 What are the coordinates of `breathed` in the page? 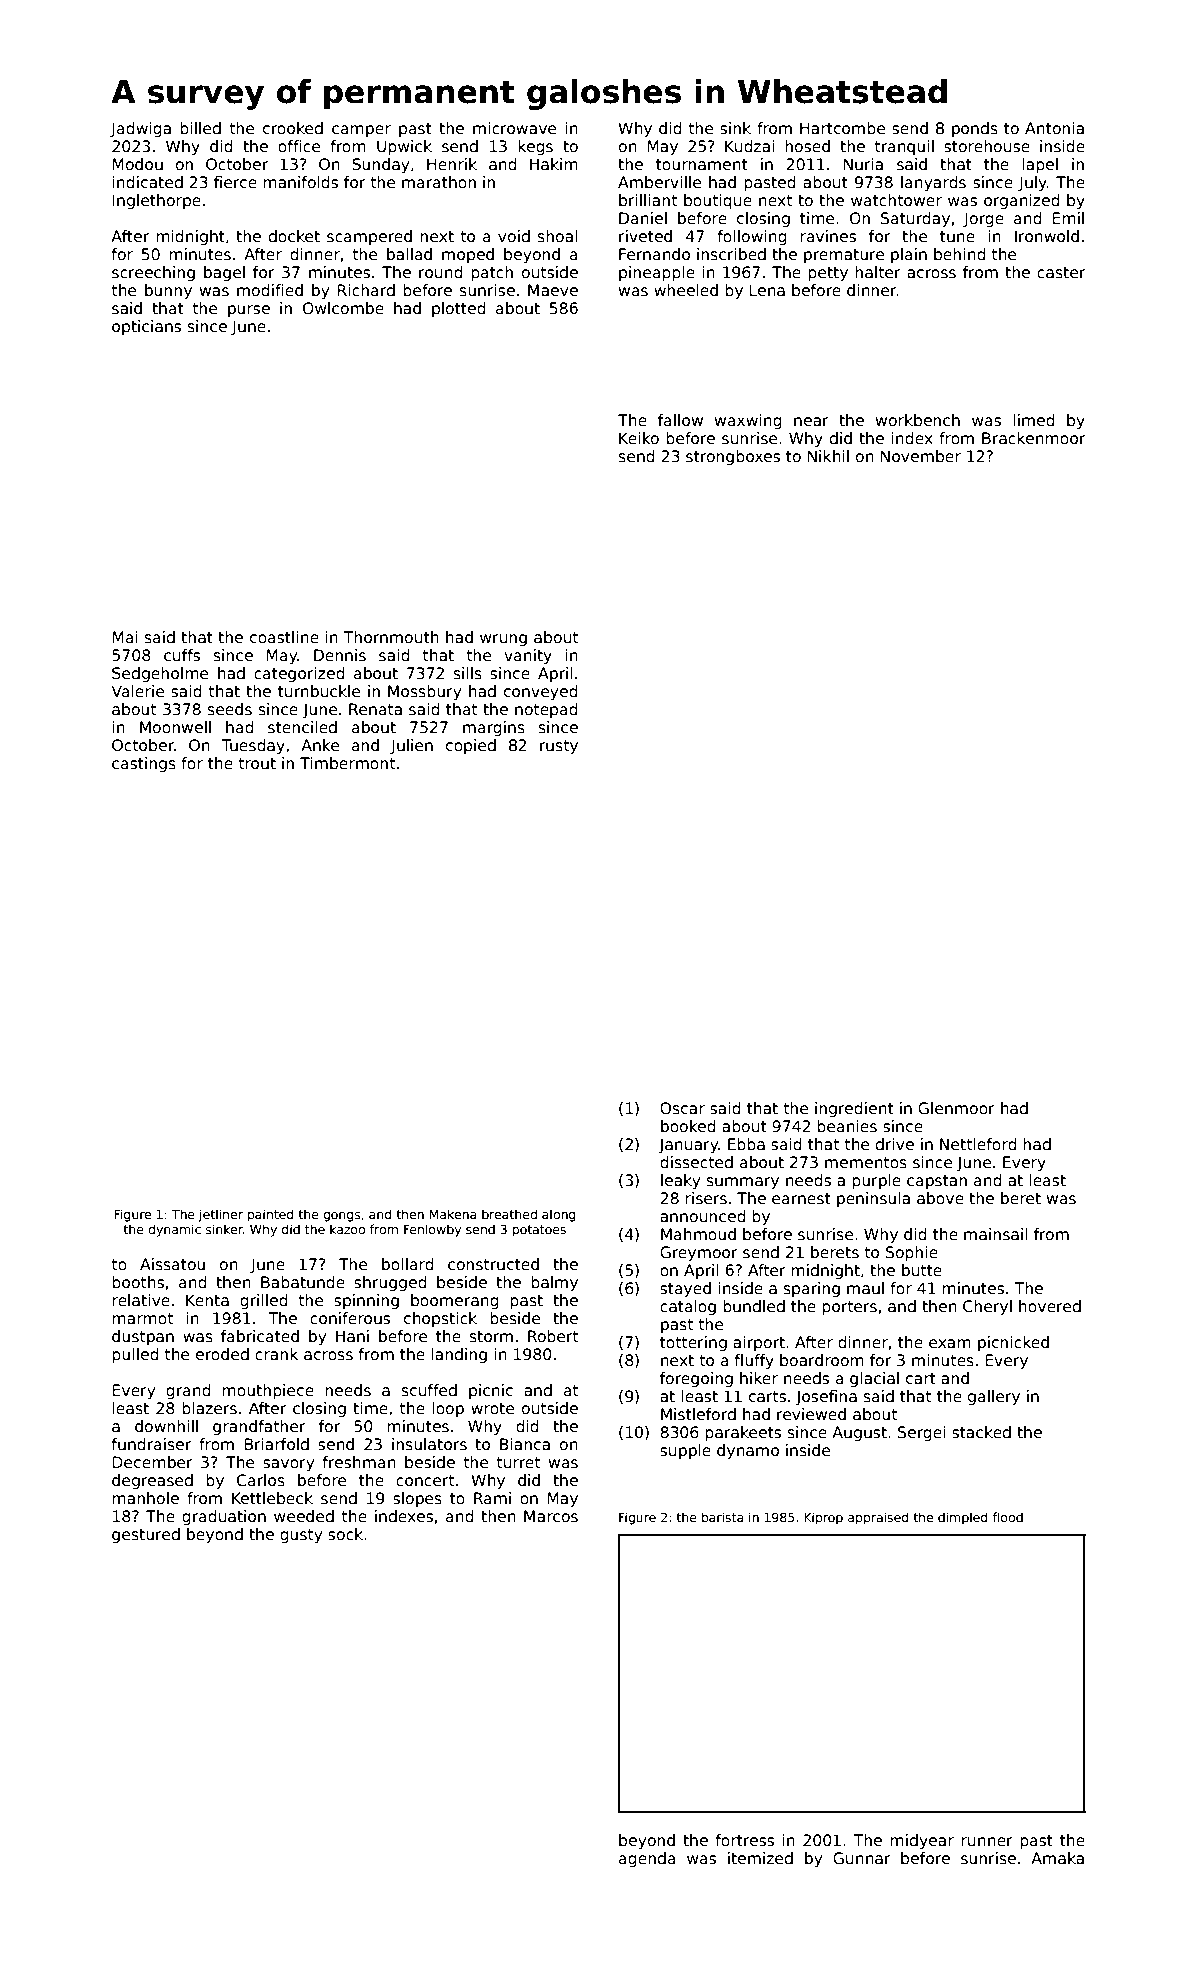 It's located at (509, 1214).
